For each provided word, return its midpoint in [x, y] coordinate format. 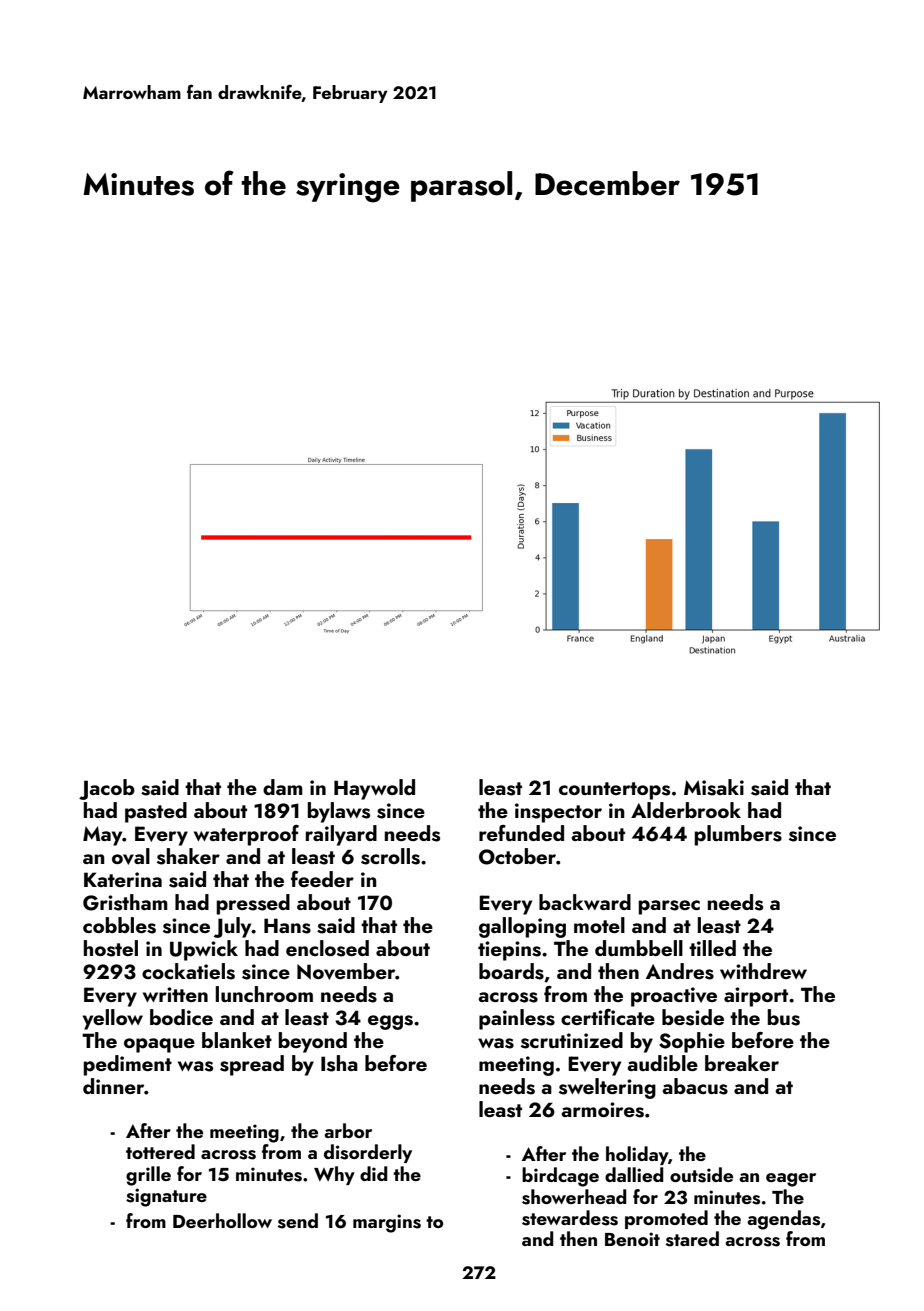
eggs [390, 1022]
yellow [113, 1019]
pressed [253, 904]
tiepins [509, 951]
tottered [160, 1151]
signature [166, 1197]
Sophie [692, 1042]
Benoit [632, 1239]
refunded [521, 833]
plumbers [738, 835]
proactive [674, 997]
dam [283, 787]
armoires [602, 1110]
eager [791, 1180]
